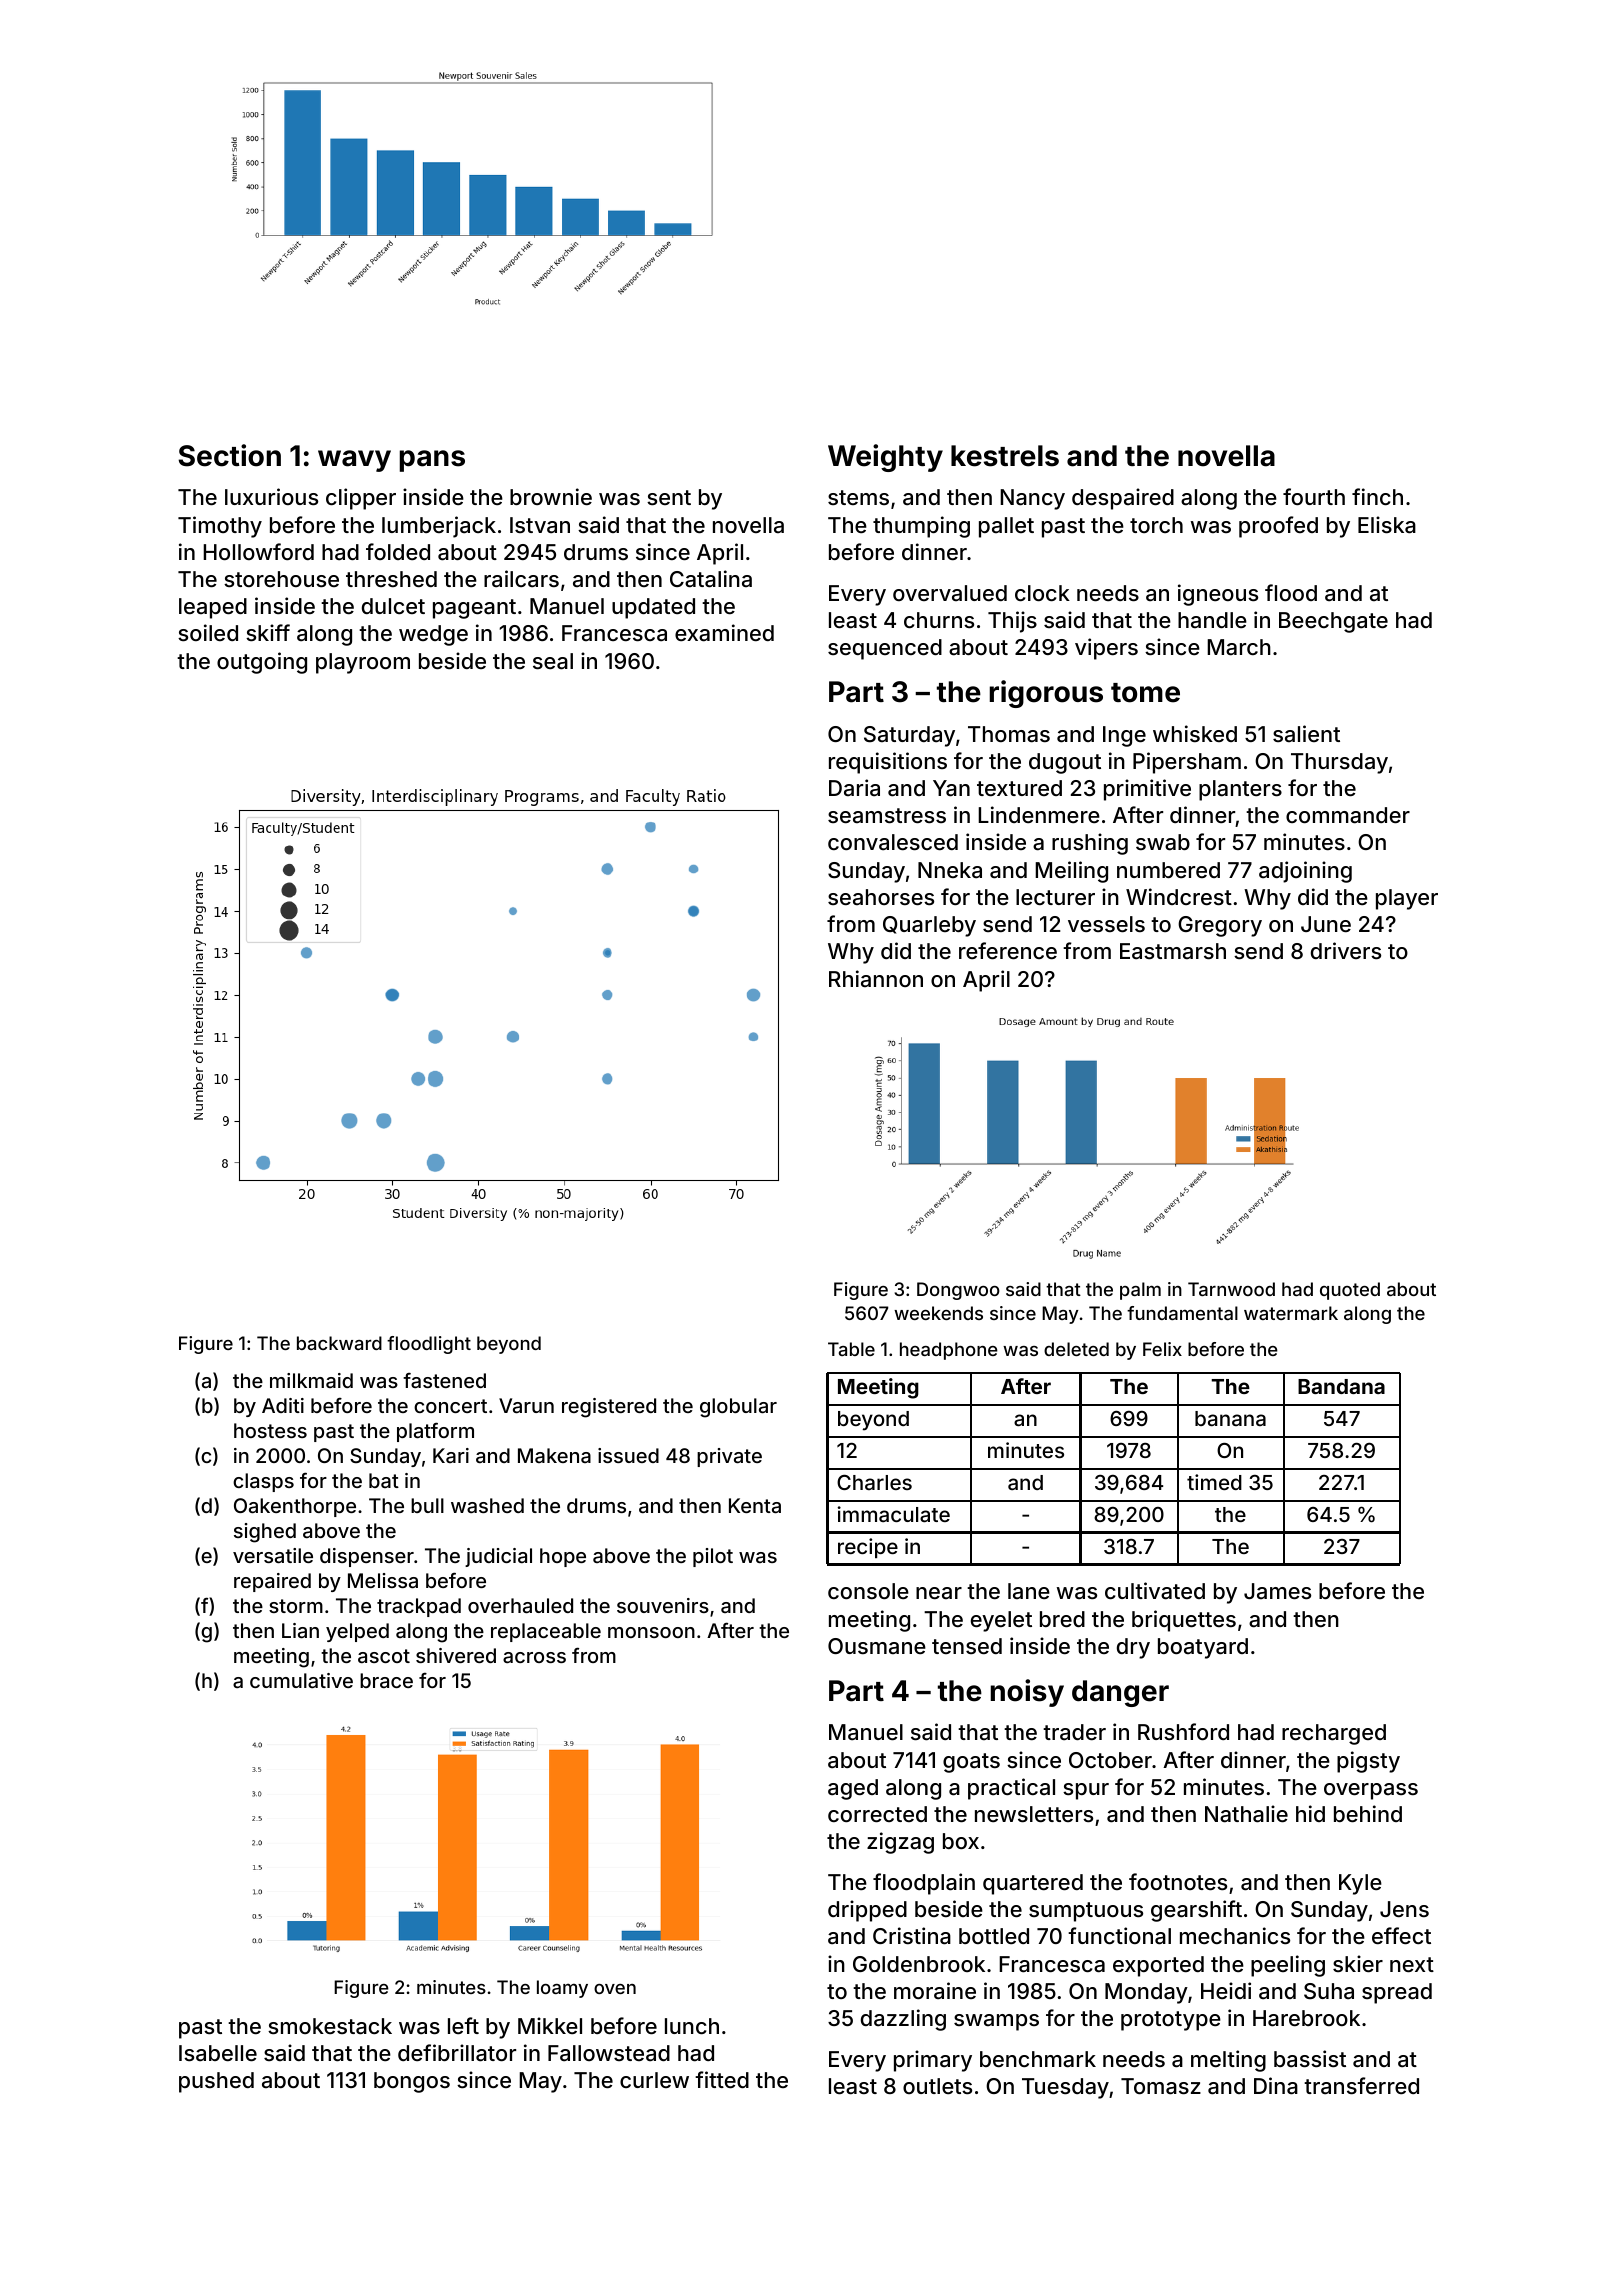 This screenshot has height=2292, width=1620. I want to click on defibrillator, so click(457, 2053).
